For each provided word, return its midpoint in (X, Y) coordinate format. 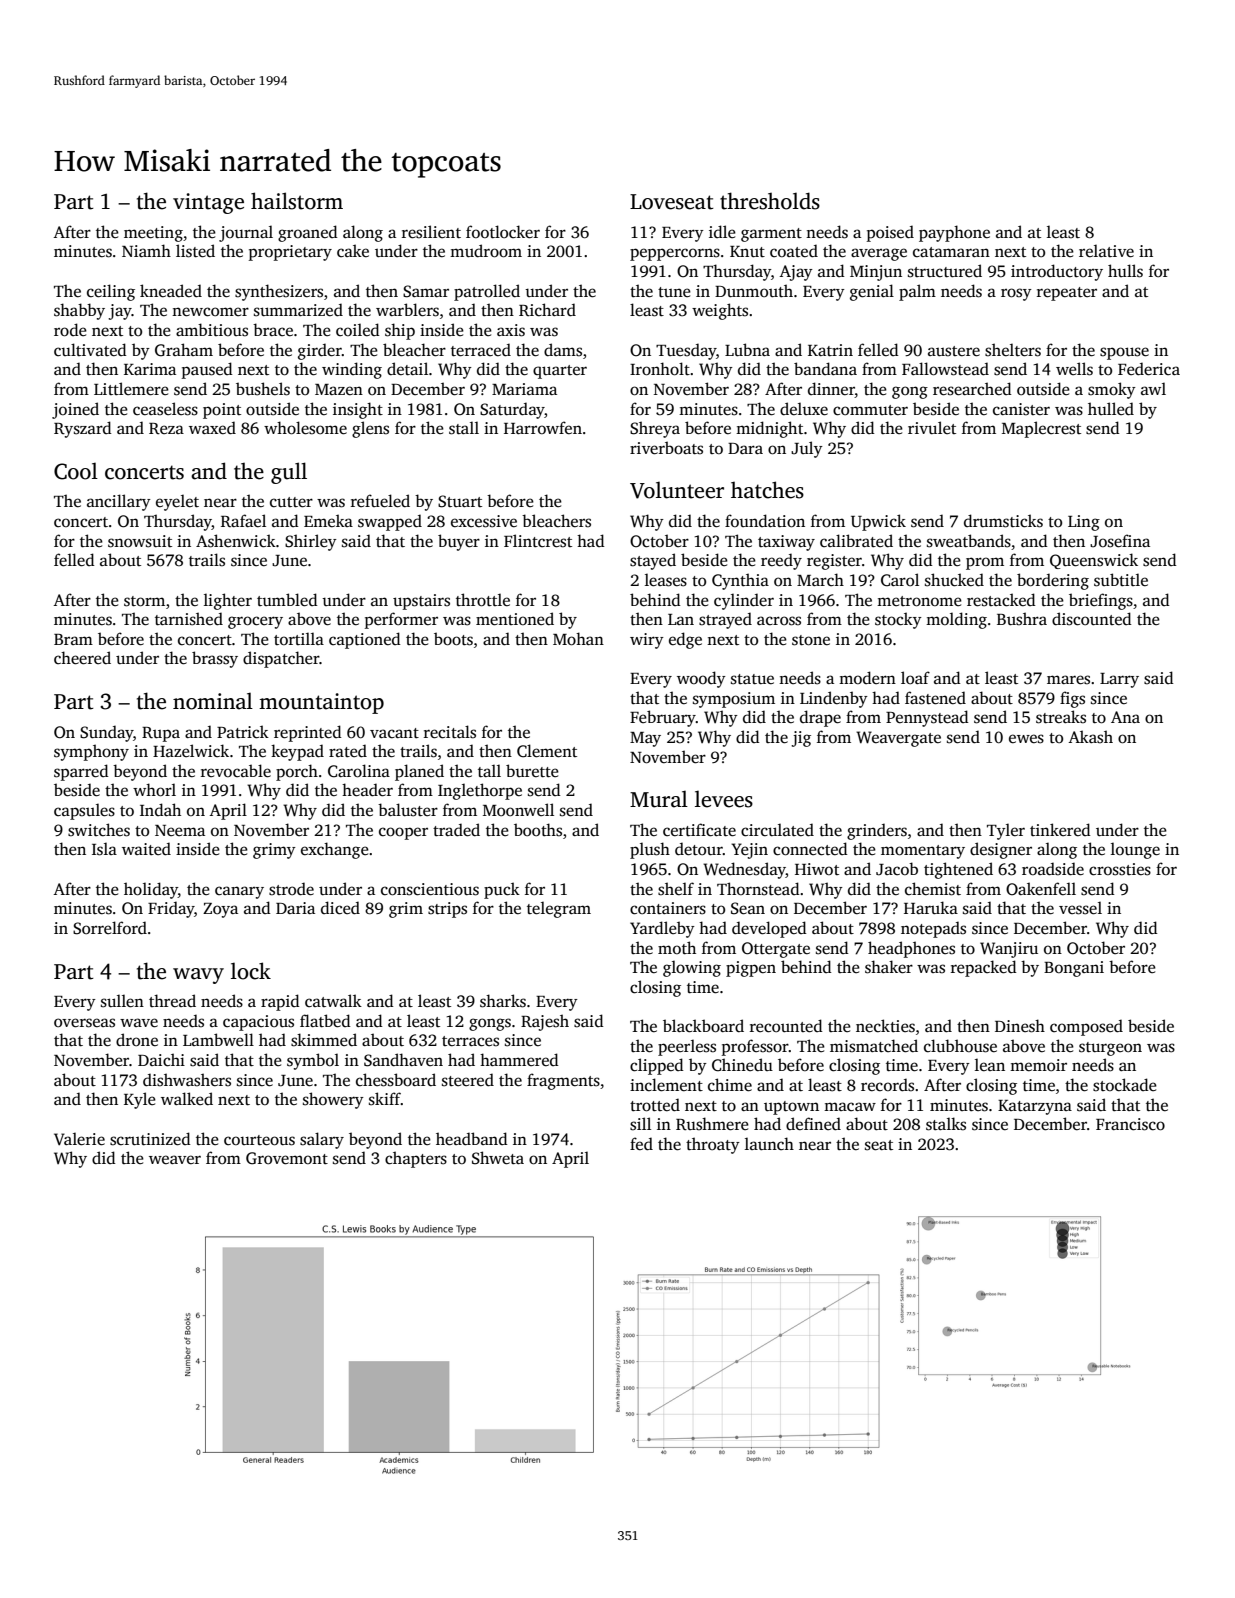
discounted (1092, 619)
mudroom (486, 251)
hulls (1125, 271)
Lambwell (218, 1039)
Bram (73, 639)
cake (353, 251)
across (779, 621)
